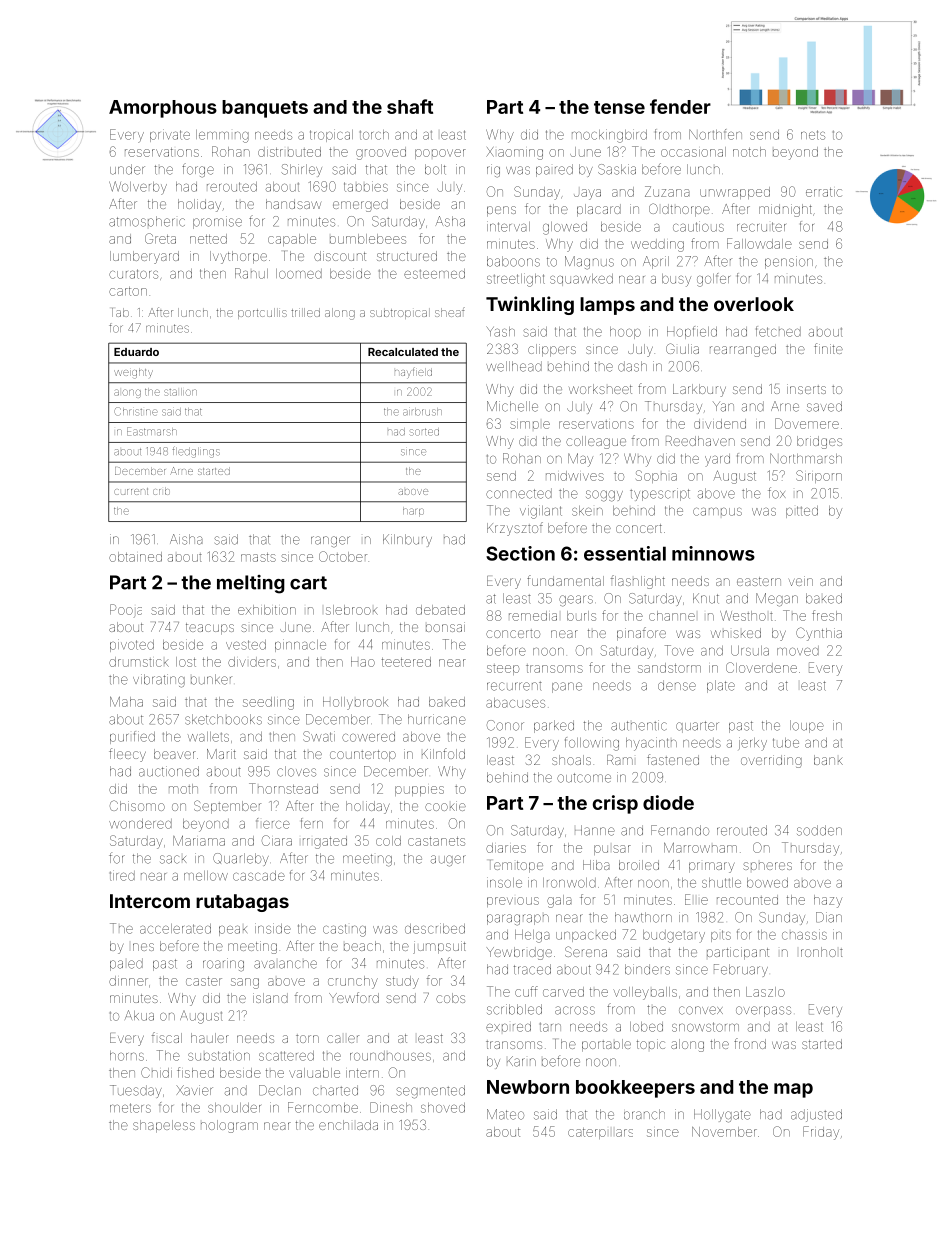 This screenshot has width=952, height=1233. I want to click on Hollygate, so click(722, 1116).
